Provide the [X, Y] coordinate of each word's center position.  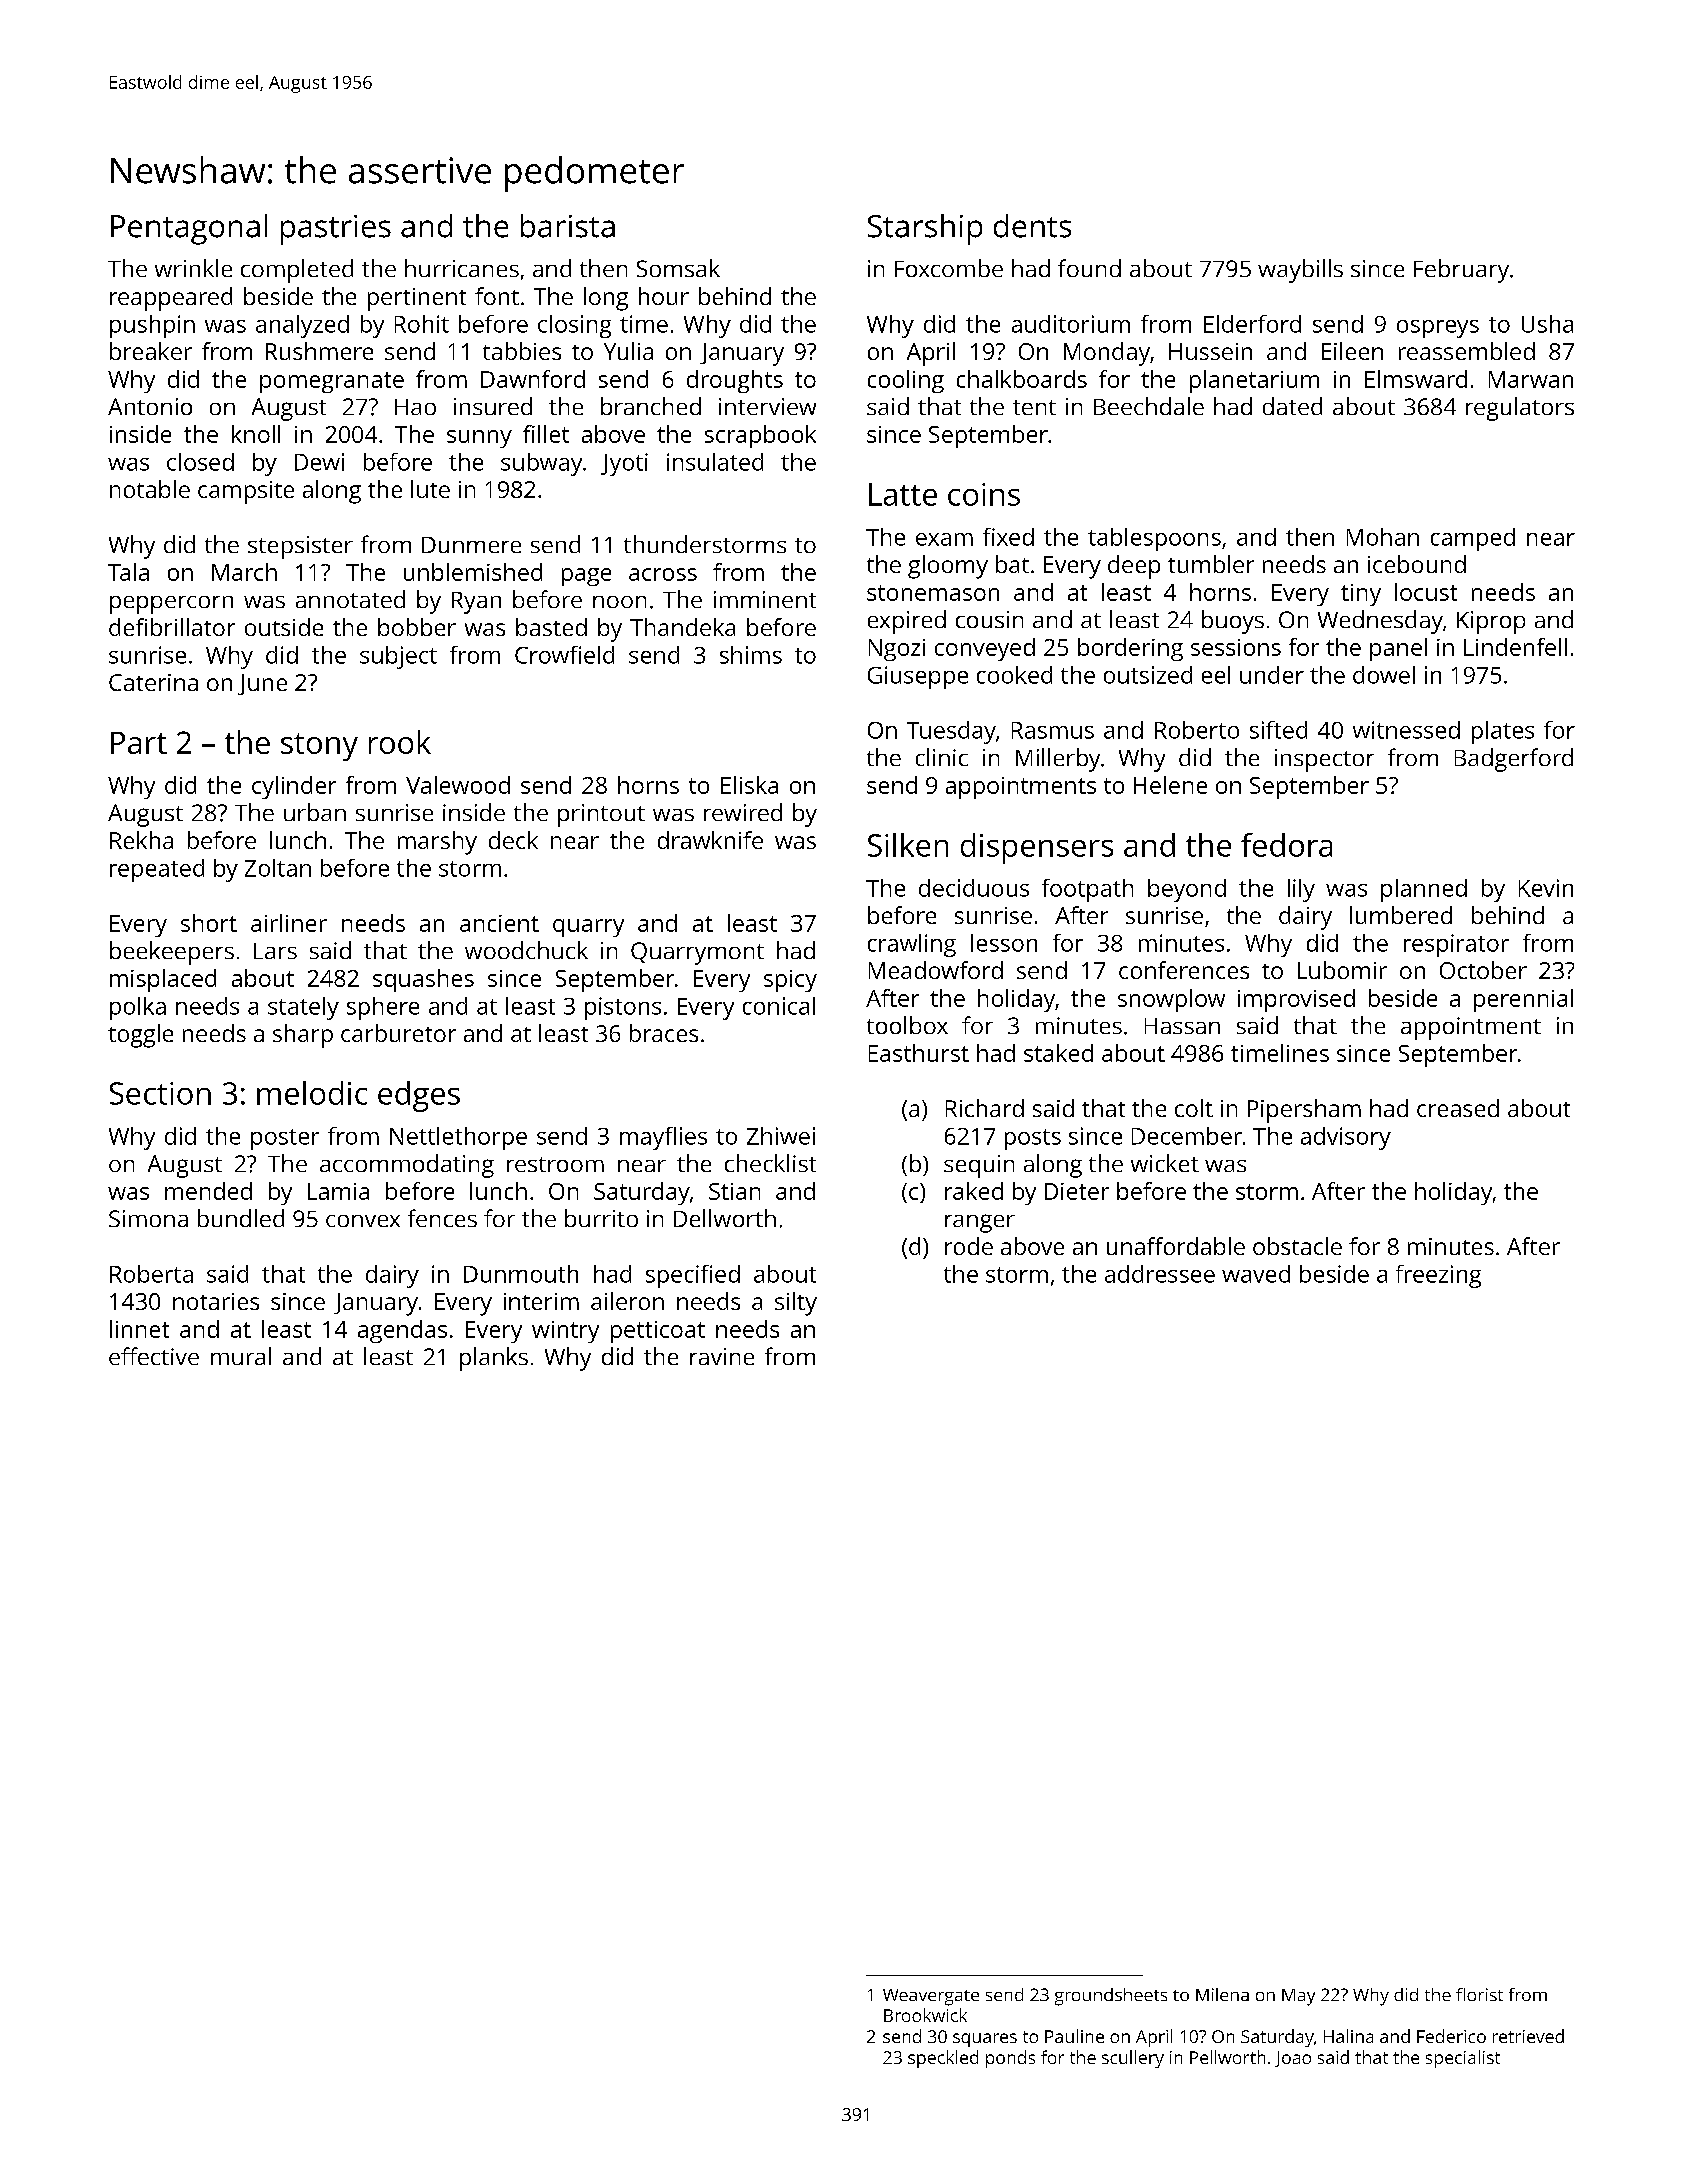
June [262, 684]
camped [1473, 539]
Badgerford [1514, 760]
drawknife [710, 840]
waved [1256, 1274]
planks [494, 1359]
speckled [943, 2059]
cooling [906, 381]
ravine [722, 1356]
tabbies [522, 351]
